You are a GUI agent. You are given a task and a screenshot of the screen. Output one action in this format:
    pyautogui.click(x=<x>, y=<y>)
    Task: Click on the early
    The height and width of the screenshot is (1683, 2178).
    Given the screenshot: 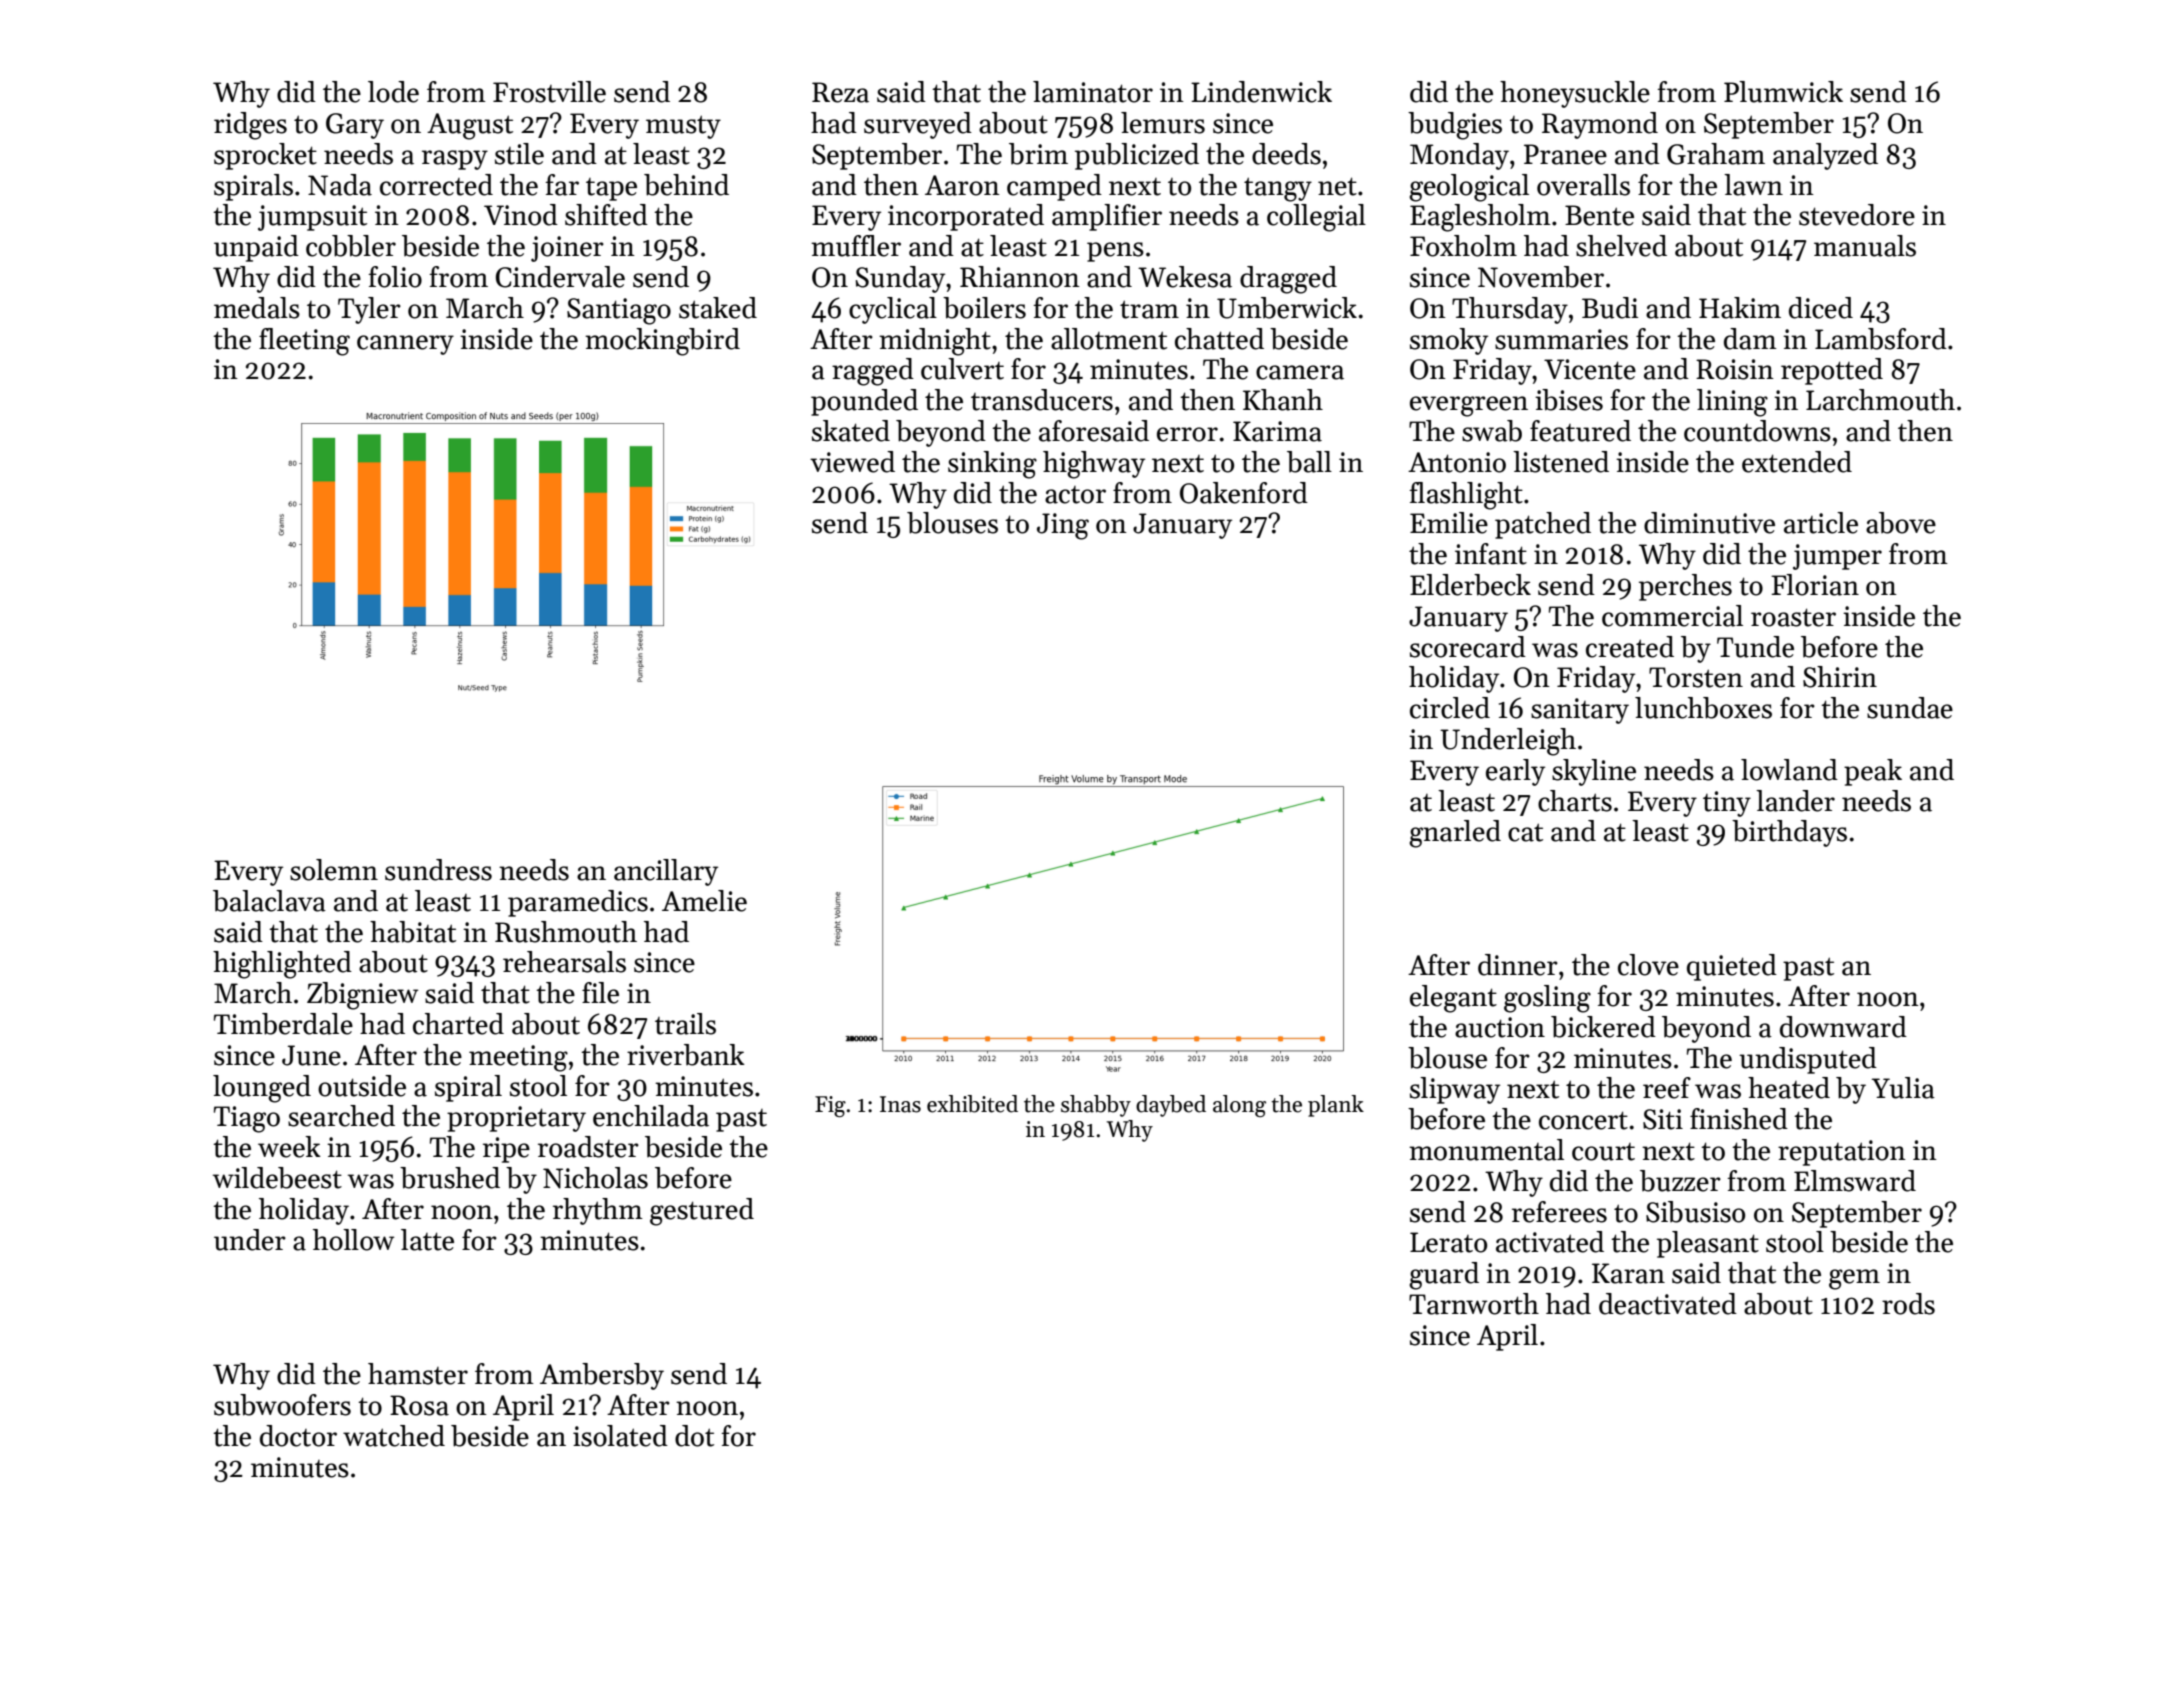 What is the action you would take?
    pyautogui.click(x=1515, y=772)
